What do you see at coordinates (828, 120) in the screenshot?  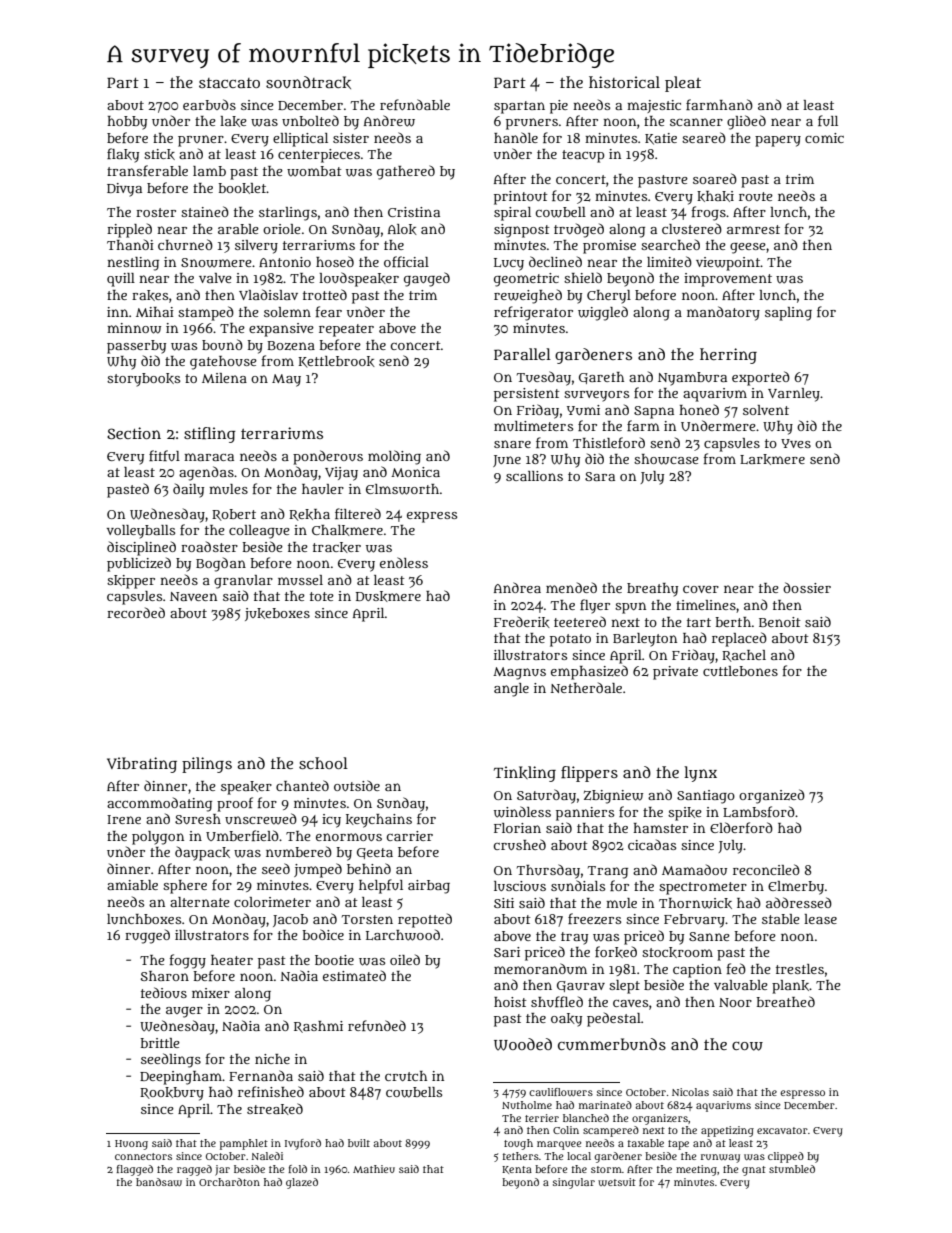 I see `full` at bounding box center [828, 120].
